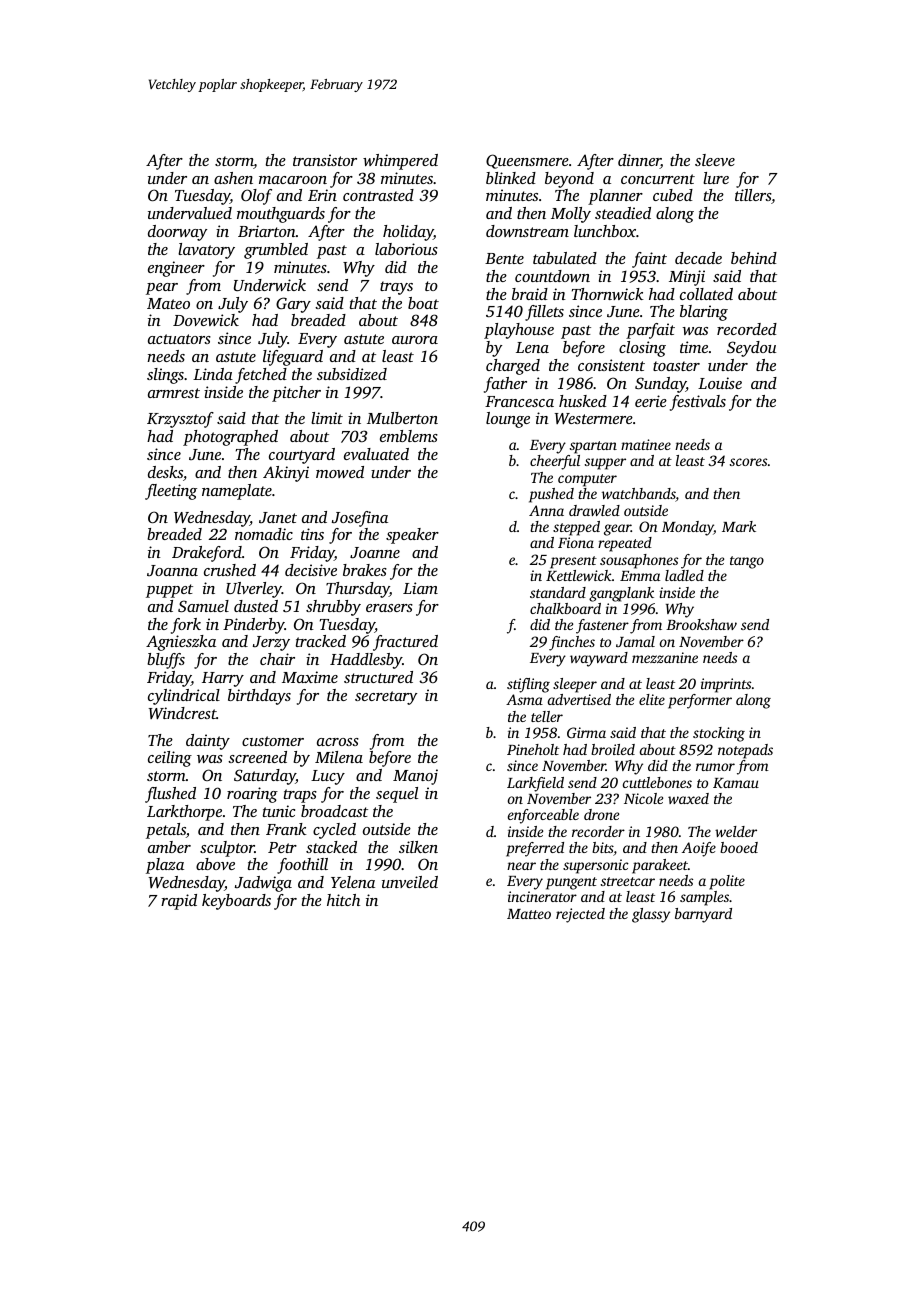 This page has height=1311, width=924. I want to click on rapid, so click(179, 902).
